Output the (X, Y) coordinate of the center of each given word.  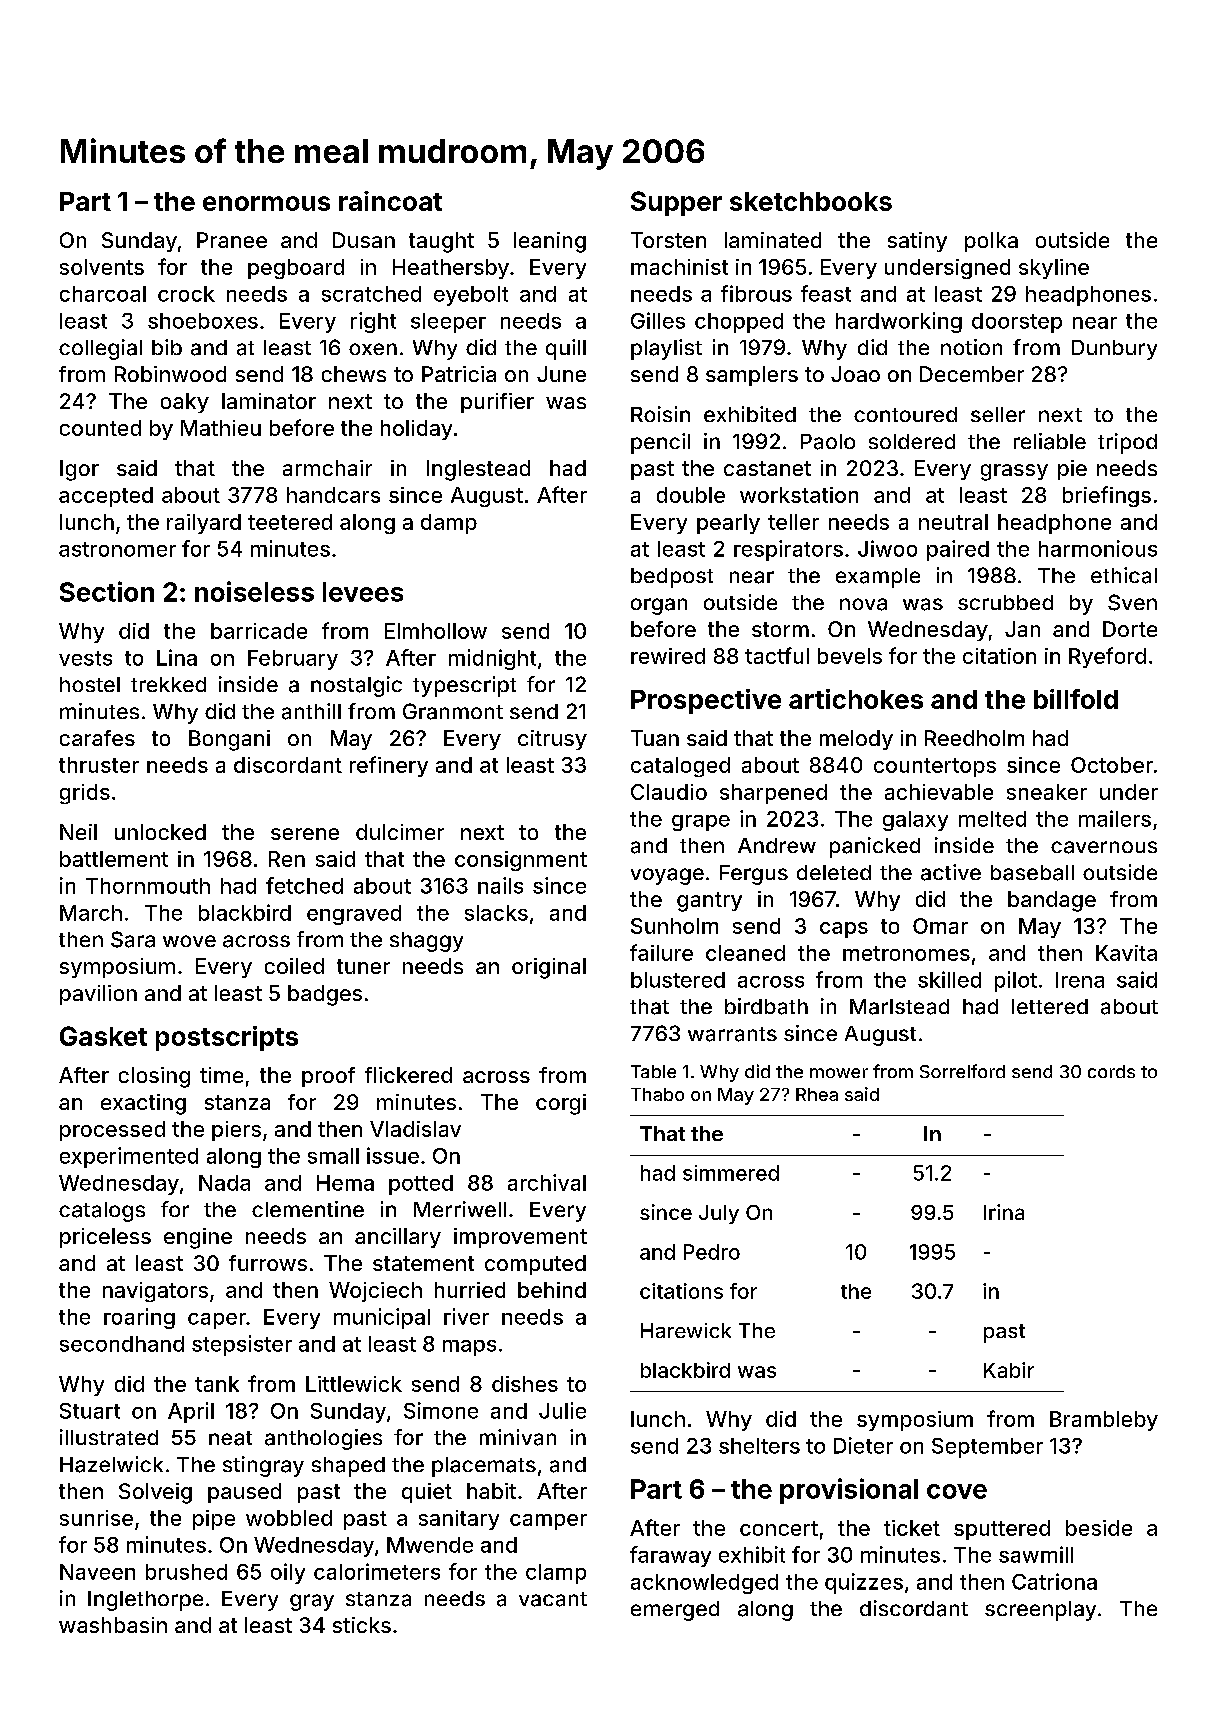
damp (449, 524)
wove (189, 941)
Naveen (97, 1572)
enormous (266, 203)
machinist (679, 267)
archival (547, 1182)
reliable (1050, 441)
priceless (105, 1238)
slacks (496, 913)
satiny (917, 242)
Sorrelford (962, 1071)
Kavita (1126, 953)
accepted (106, 497)
